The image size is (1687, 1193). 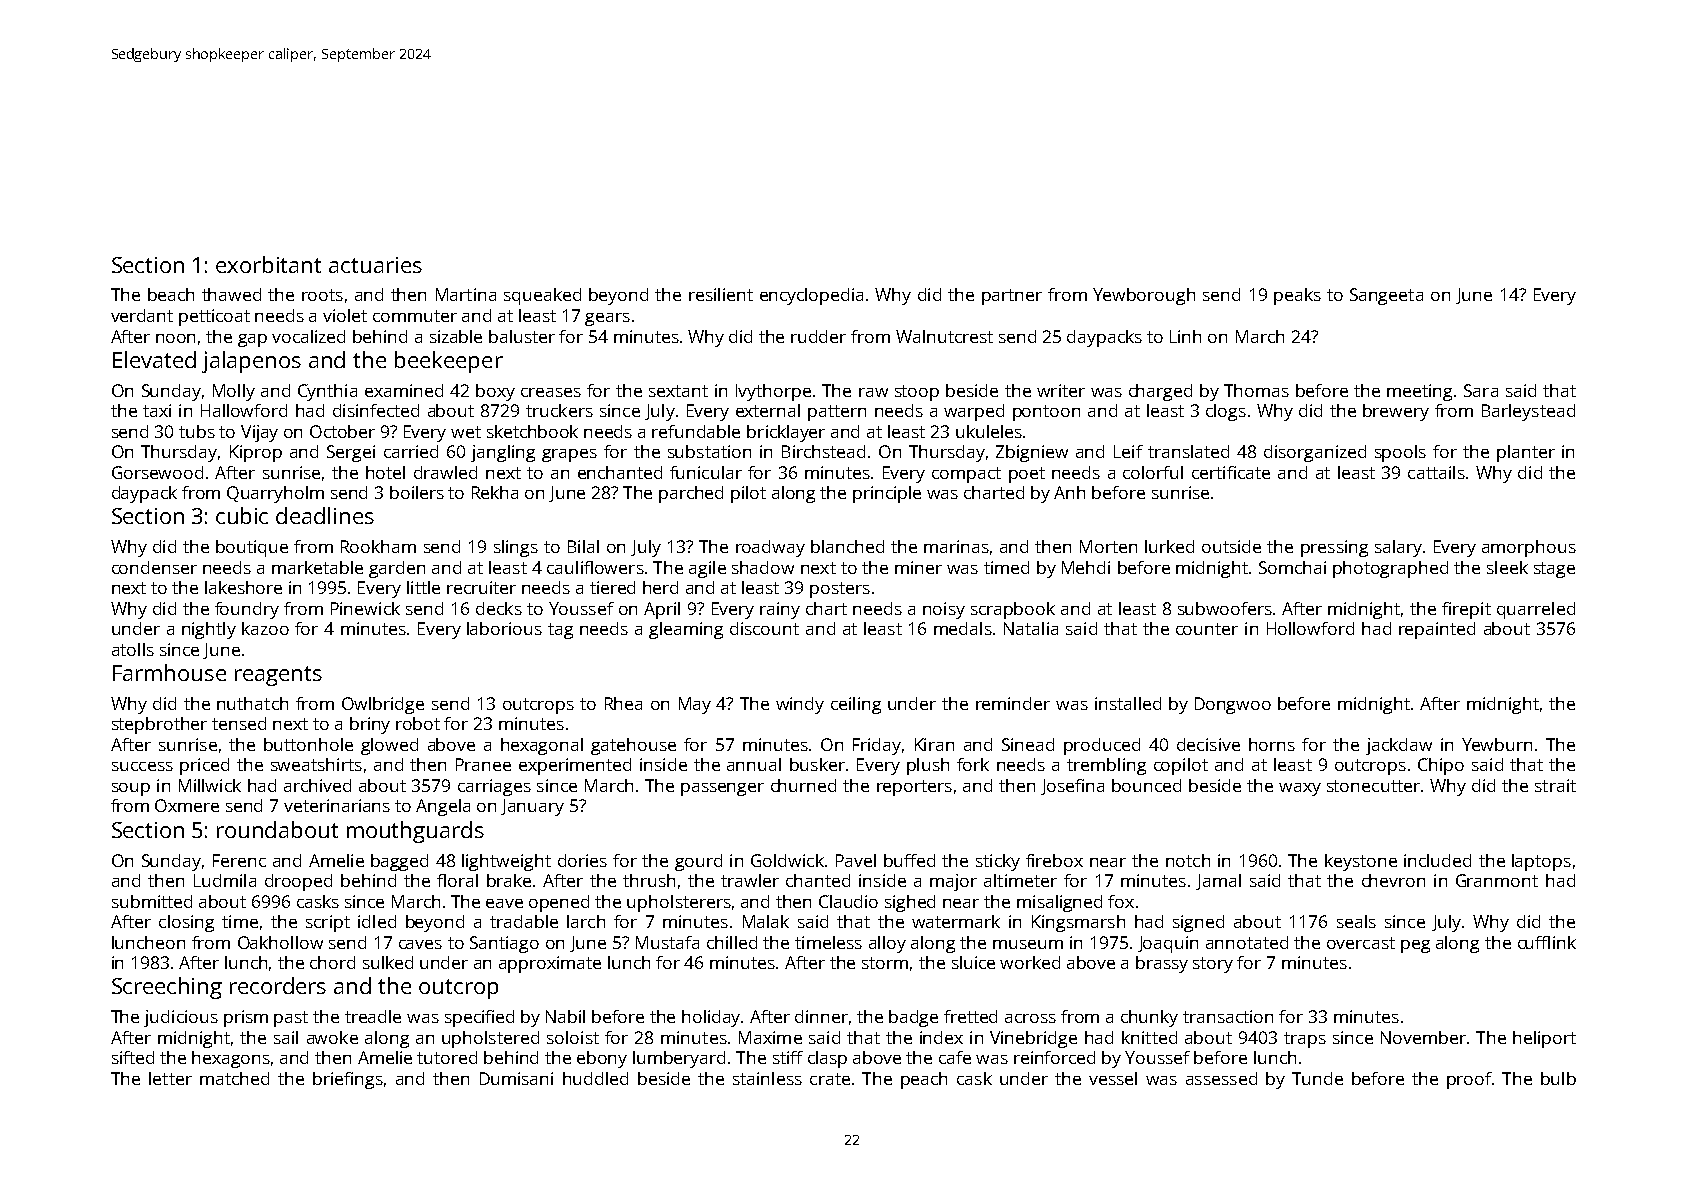 What do you see at coordinates (1054, 860) in the screenshot?
I see `firebox` at bounding box center [1054, 860].
